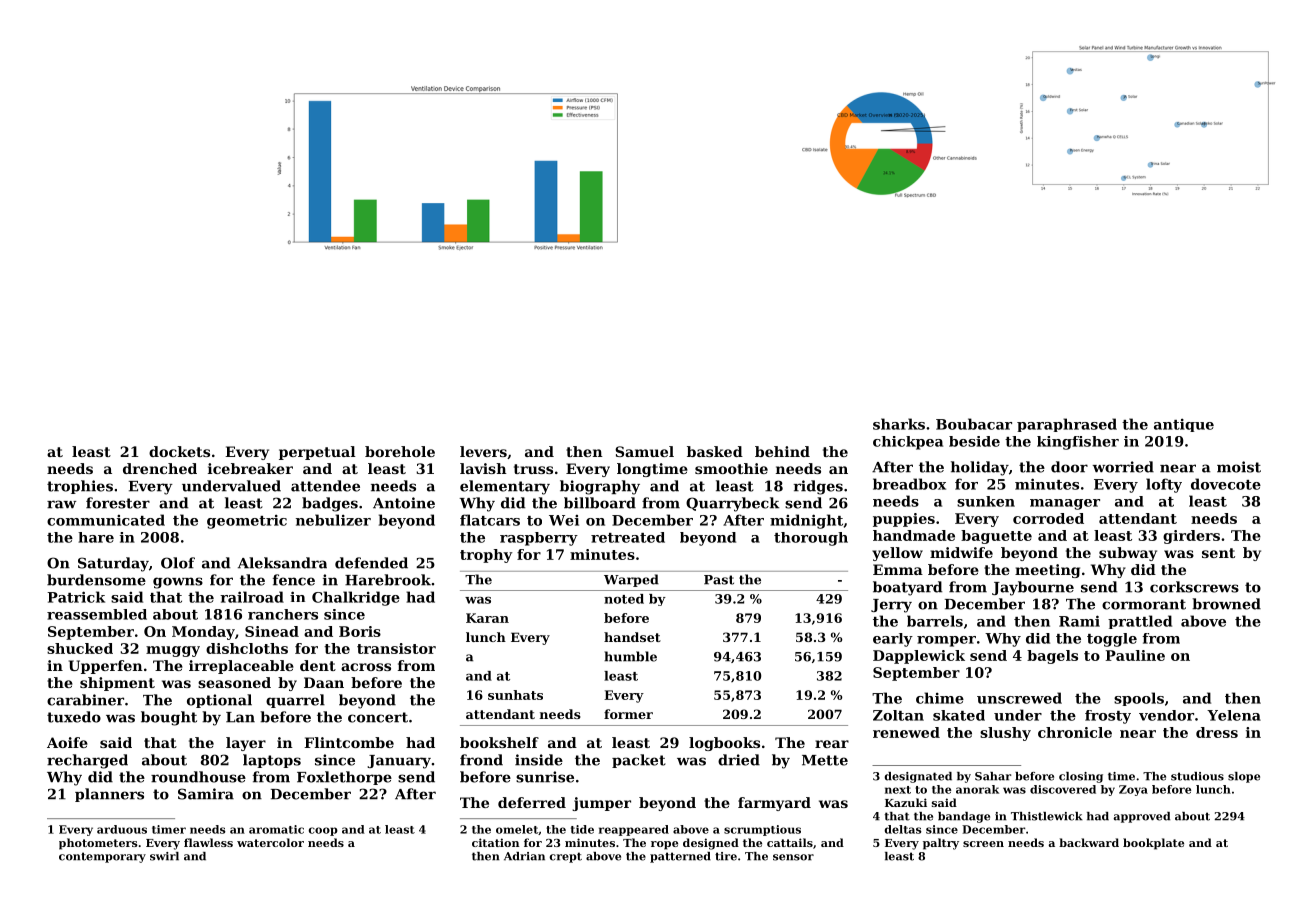  I want to click on levers, so click(483, 451).
